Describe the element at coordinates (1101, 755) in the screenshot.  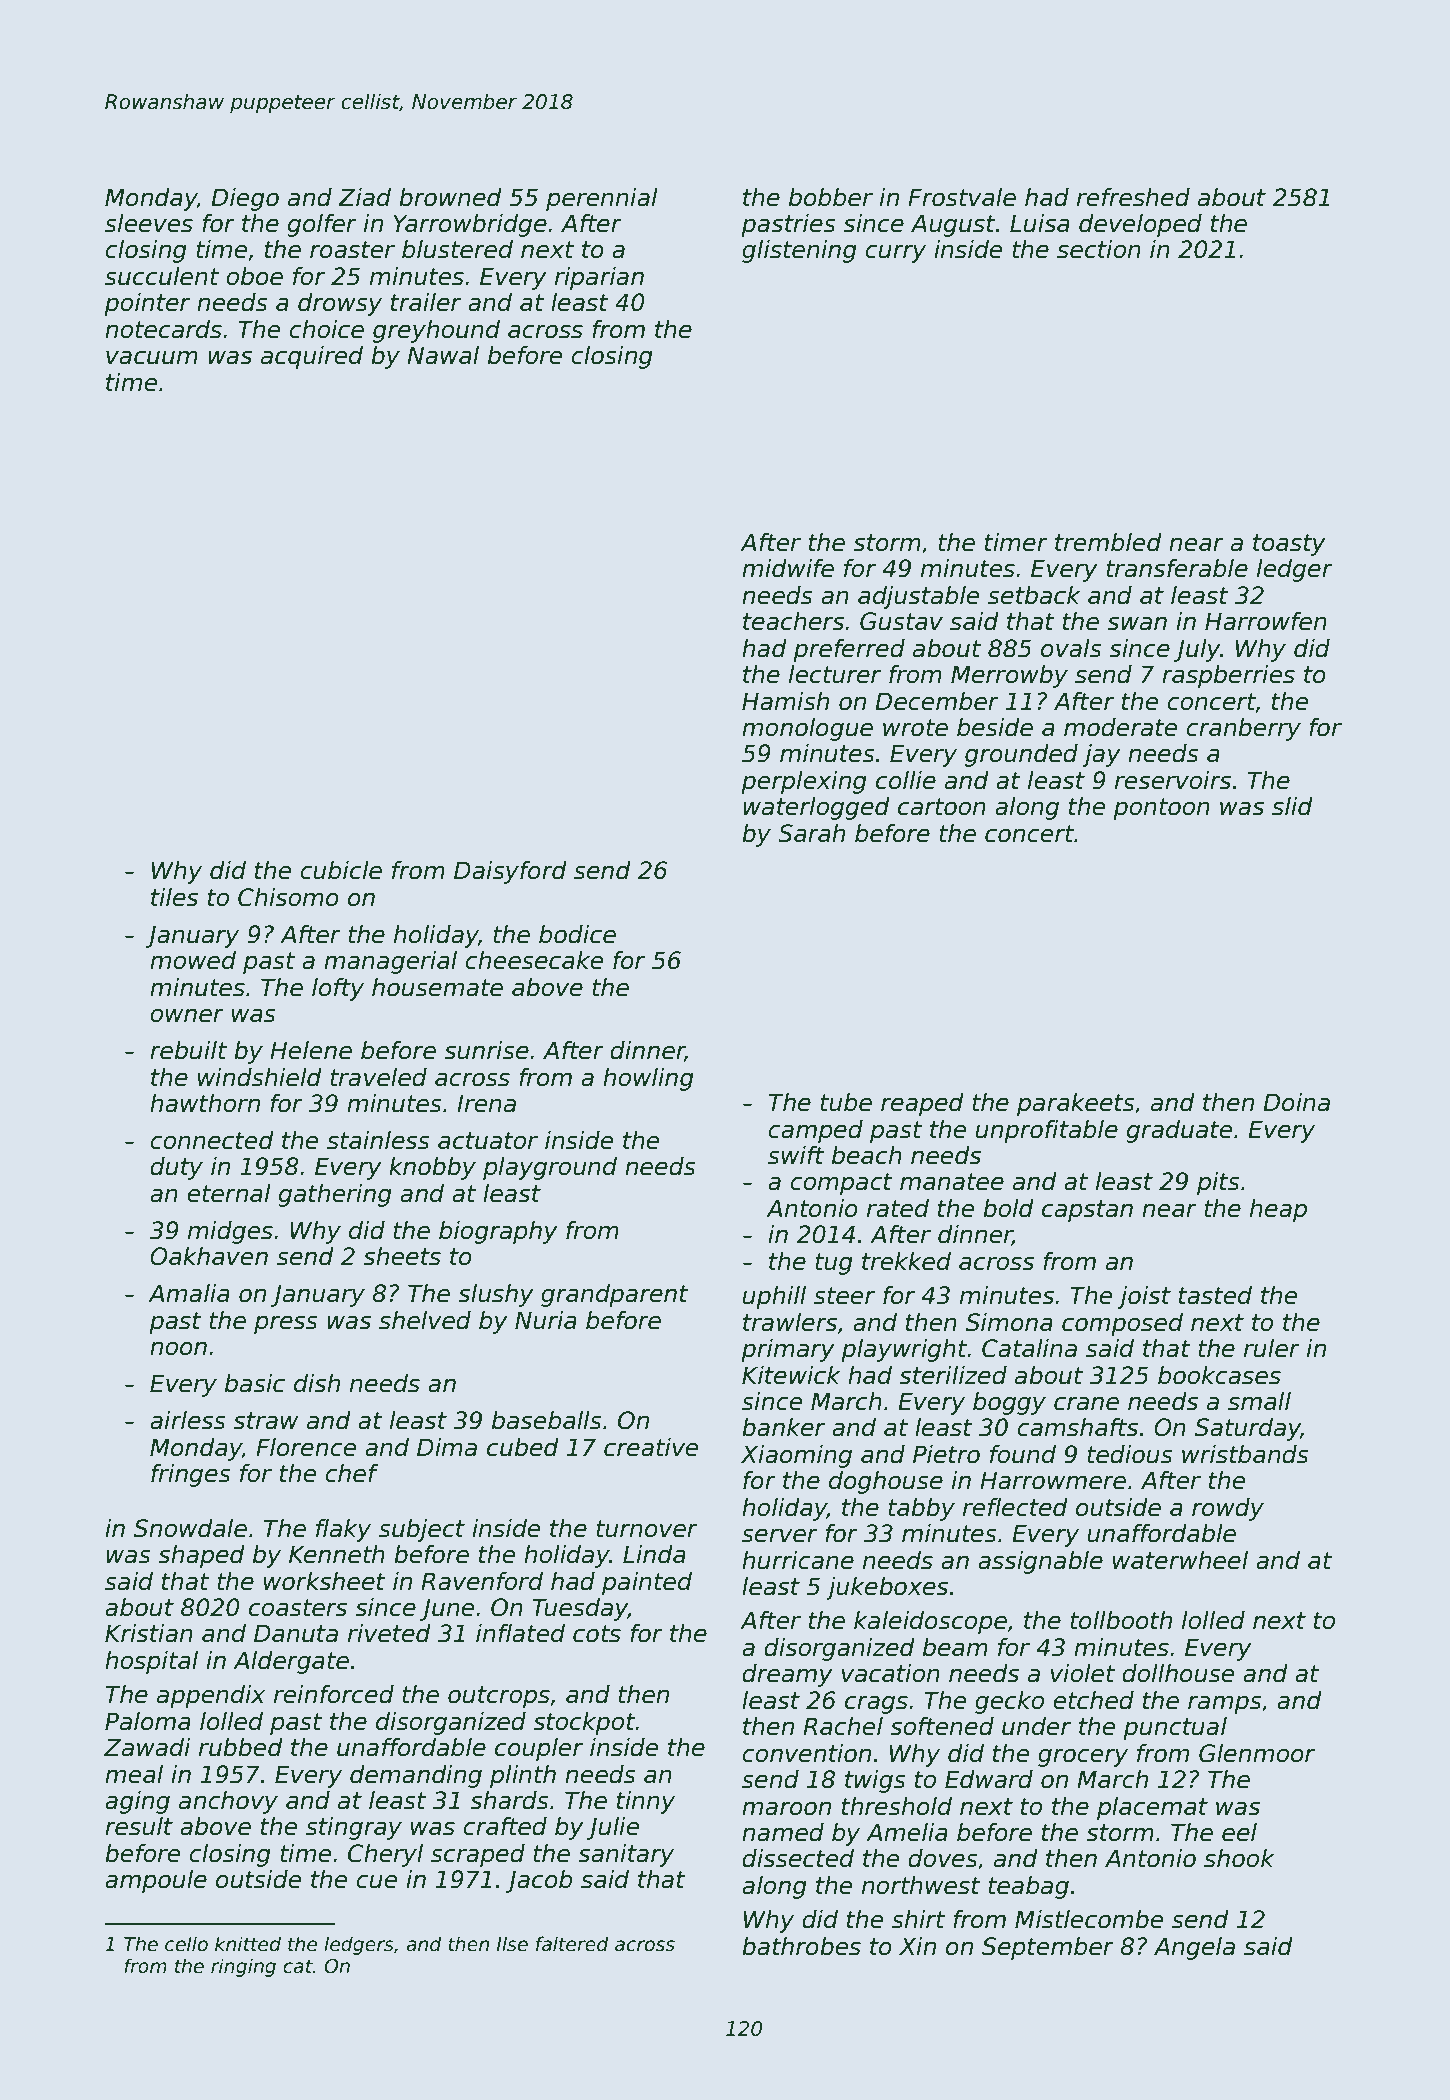
I see `jay` at that location.
